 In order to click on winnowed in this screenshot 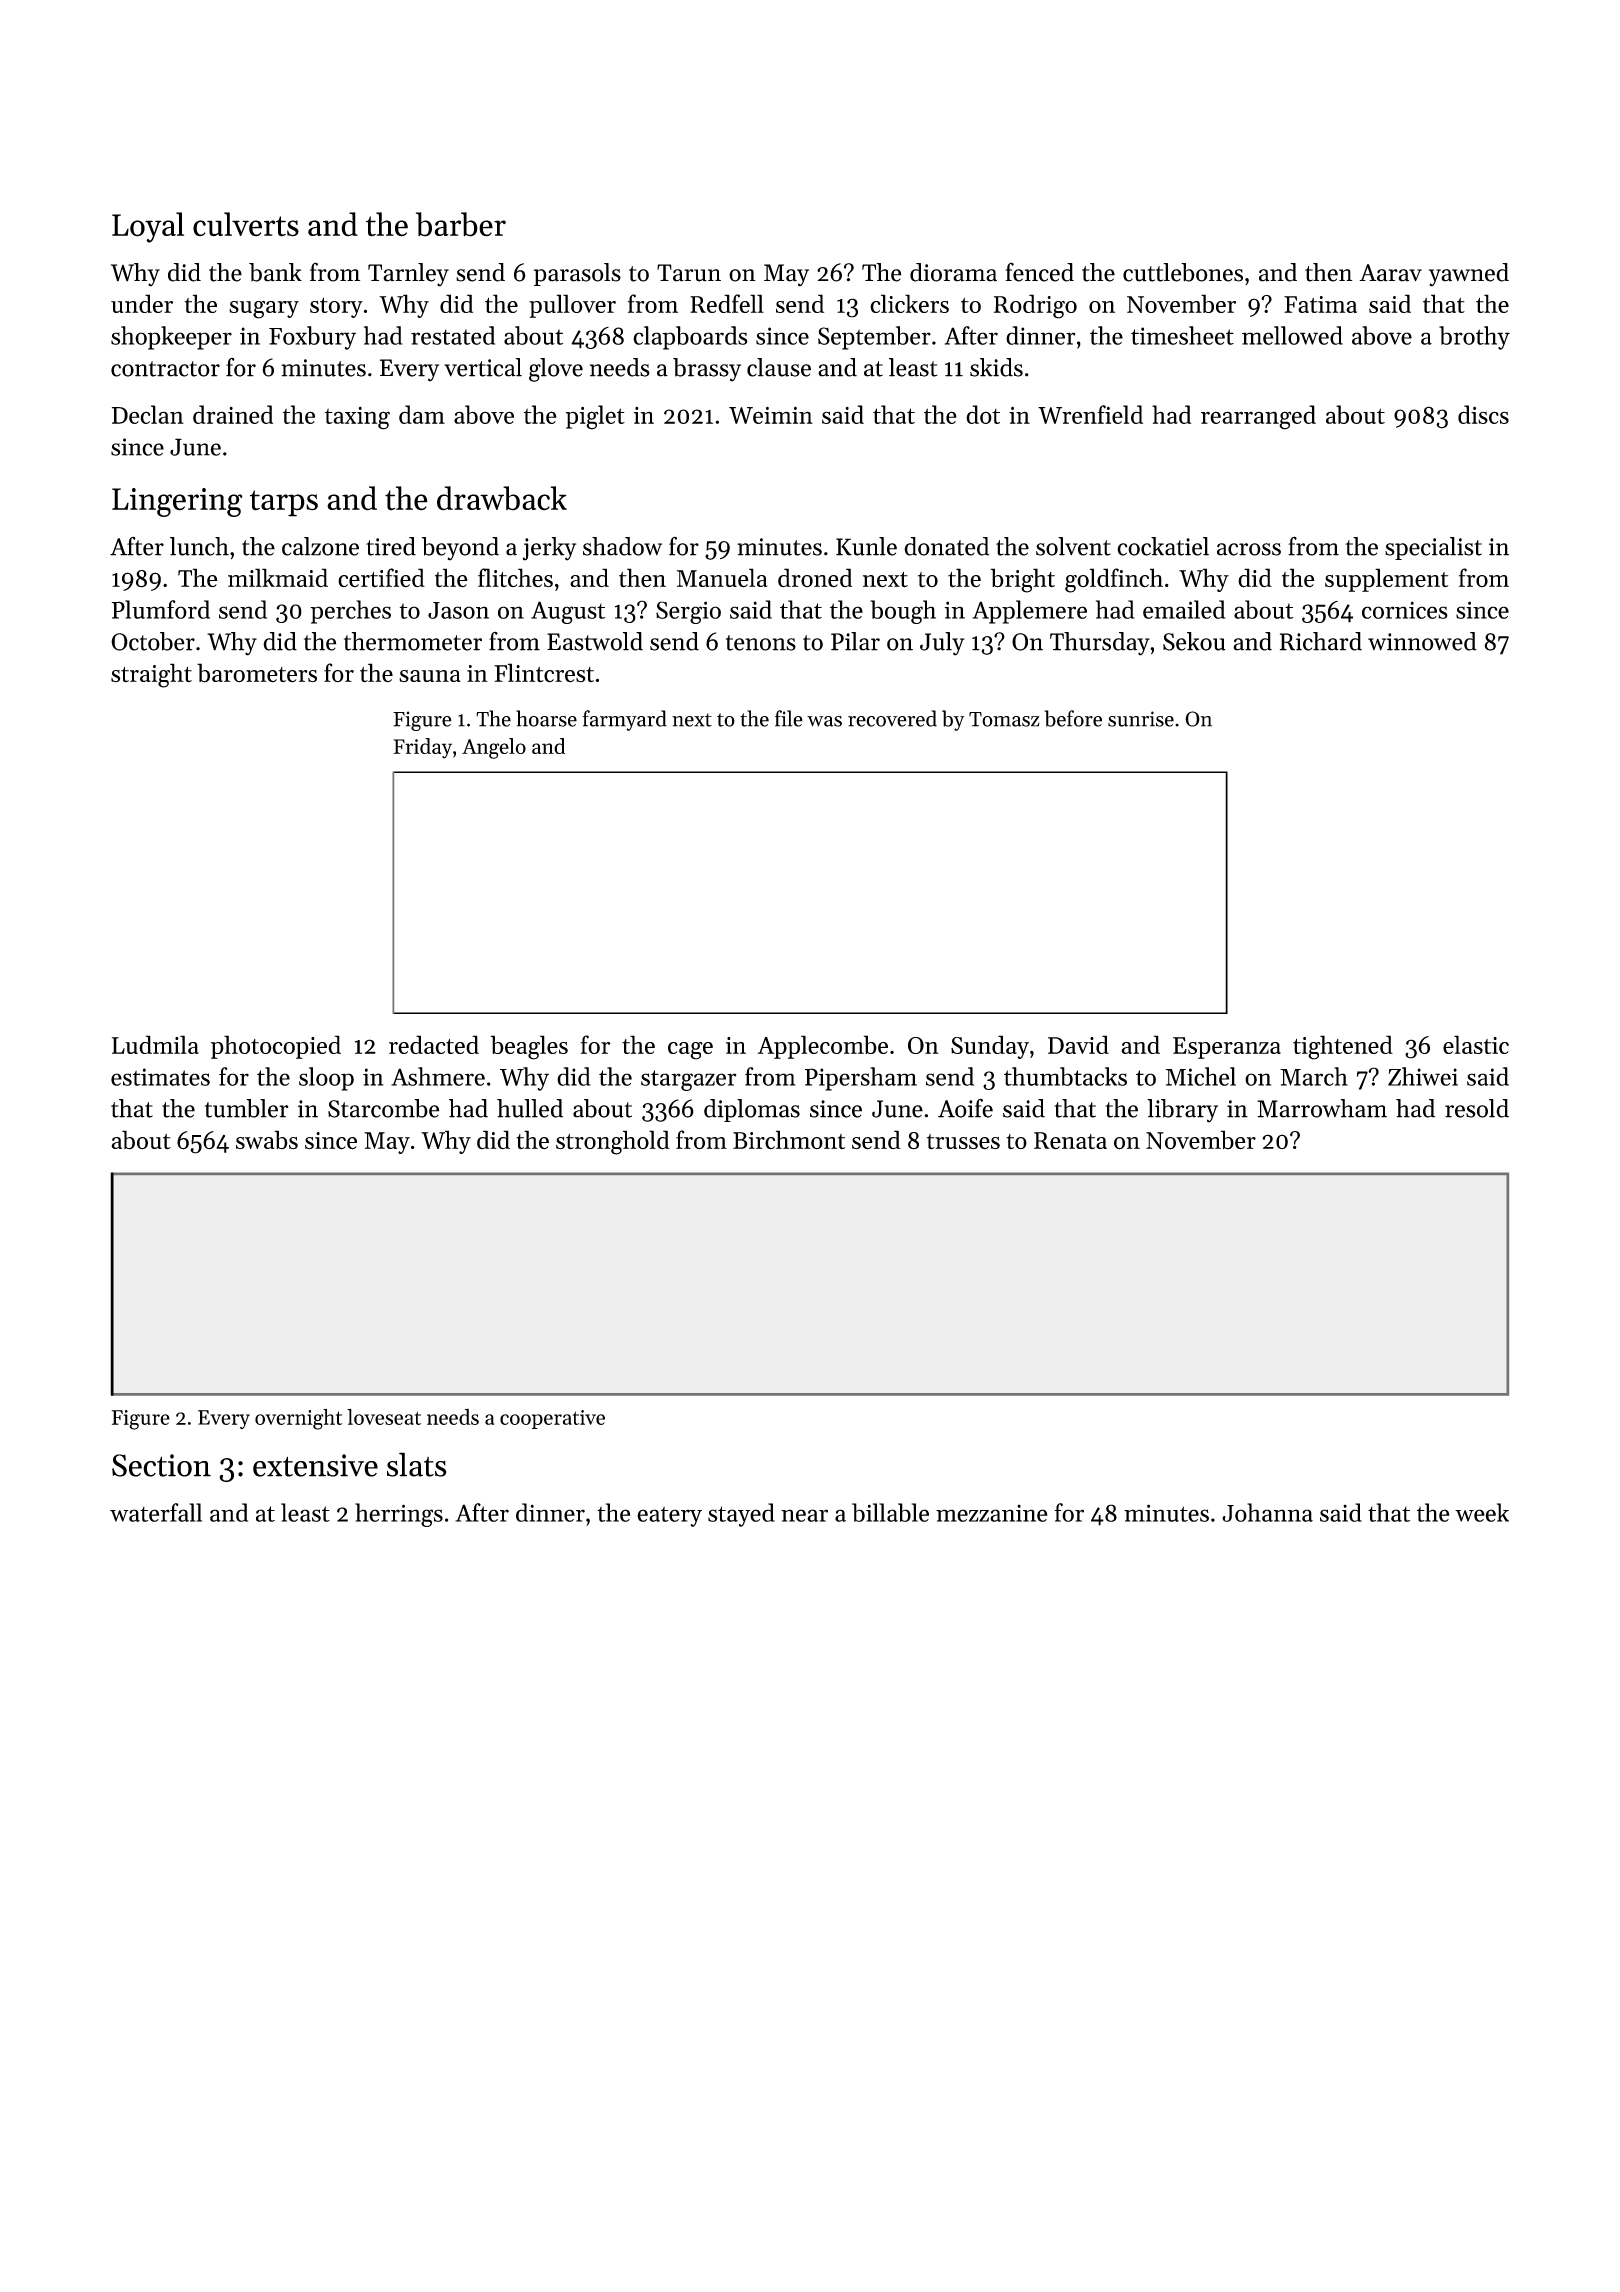, I will do `click(1422, 641)`.
